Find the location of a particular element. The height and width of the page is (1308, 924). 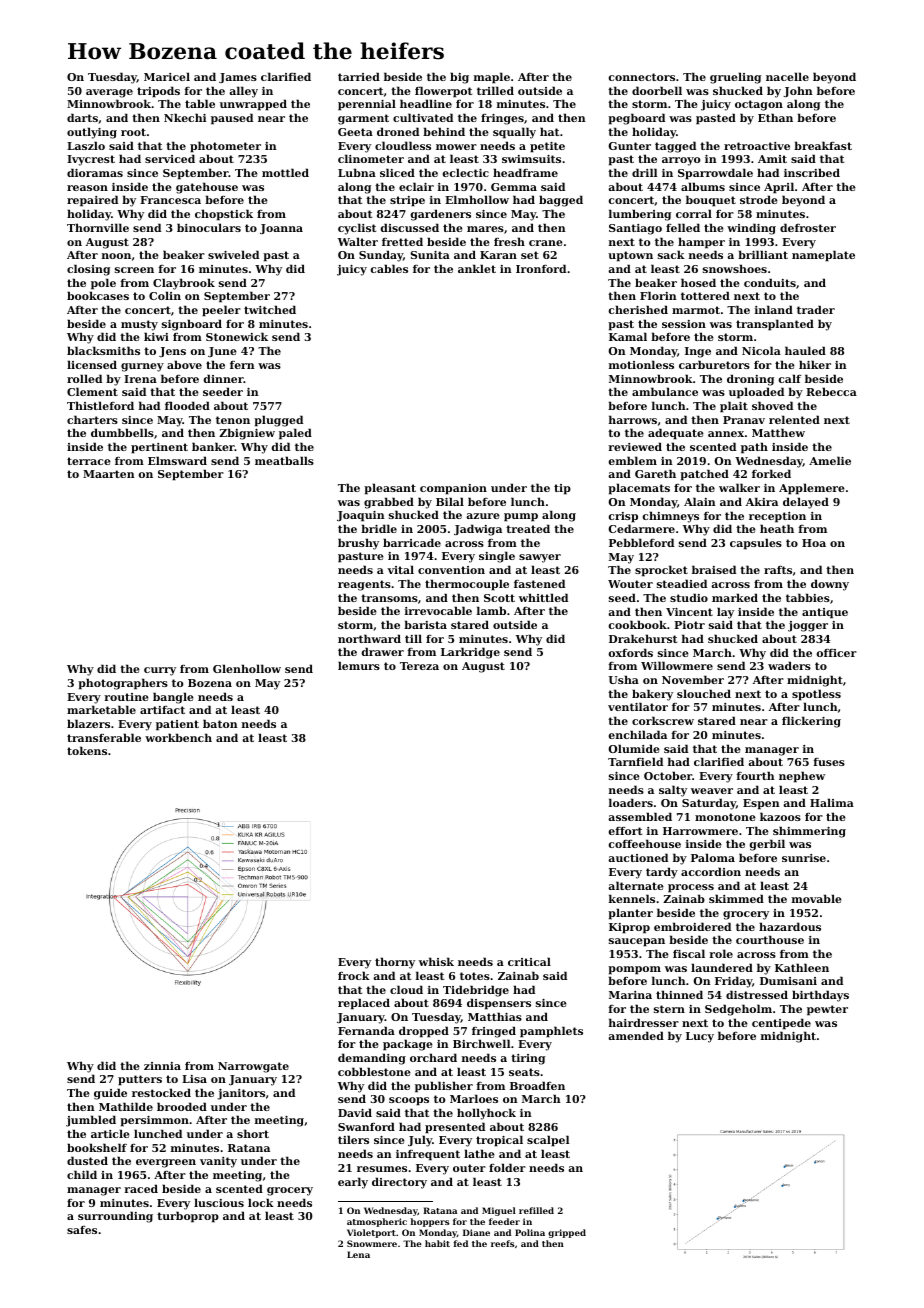

curry is located at coordinates (160, 671).
